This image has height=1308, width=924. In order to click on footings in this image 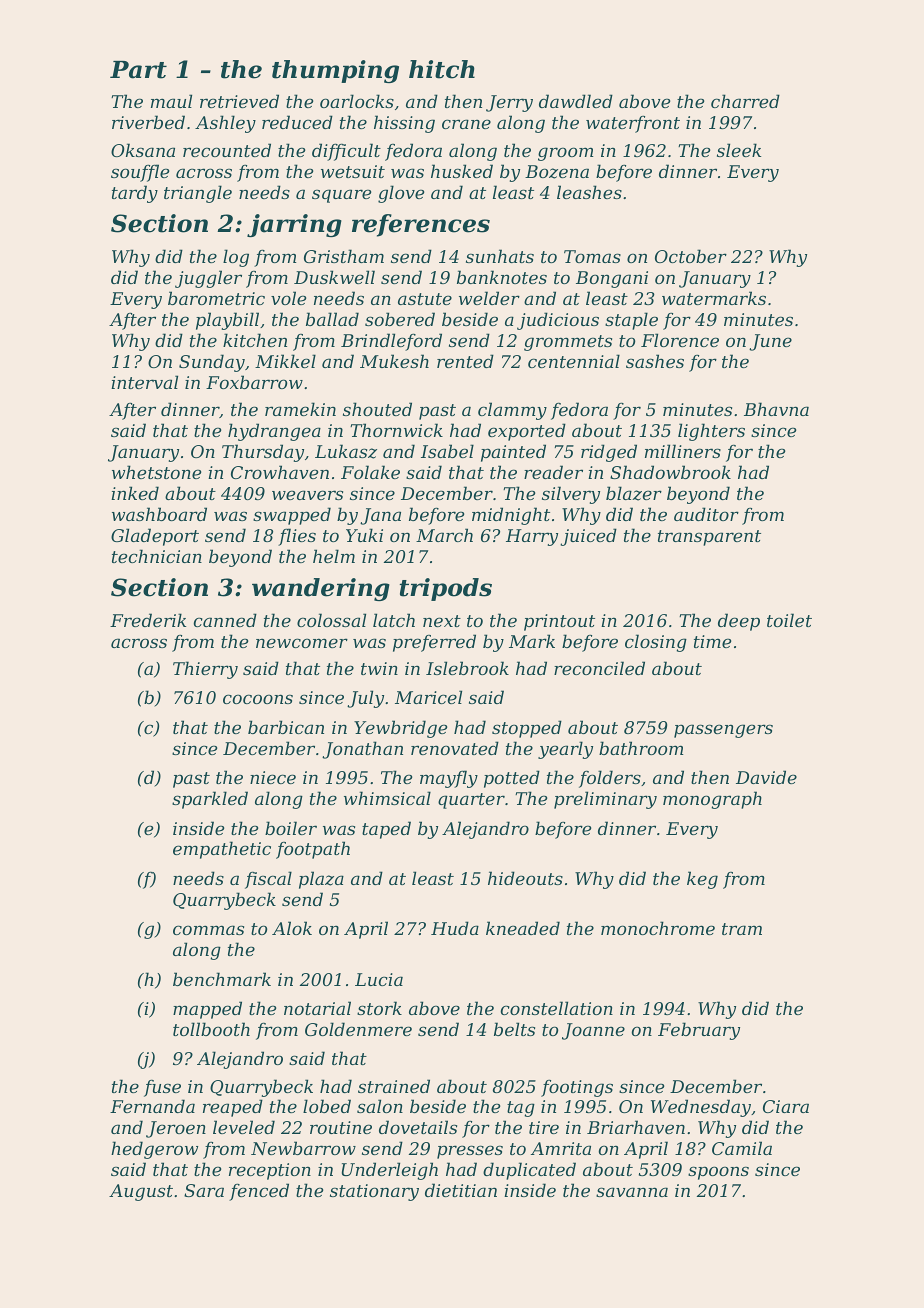, I will do `click(577, 1088)`.
